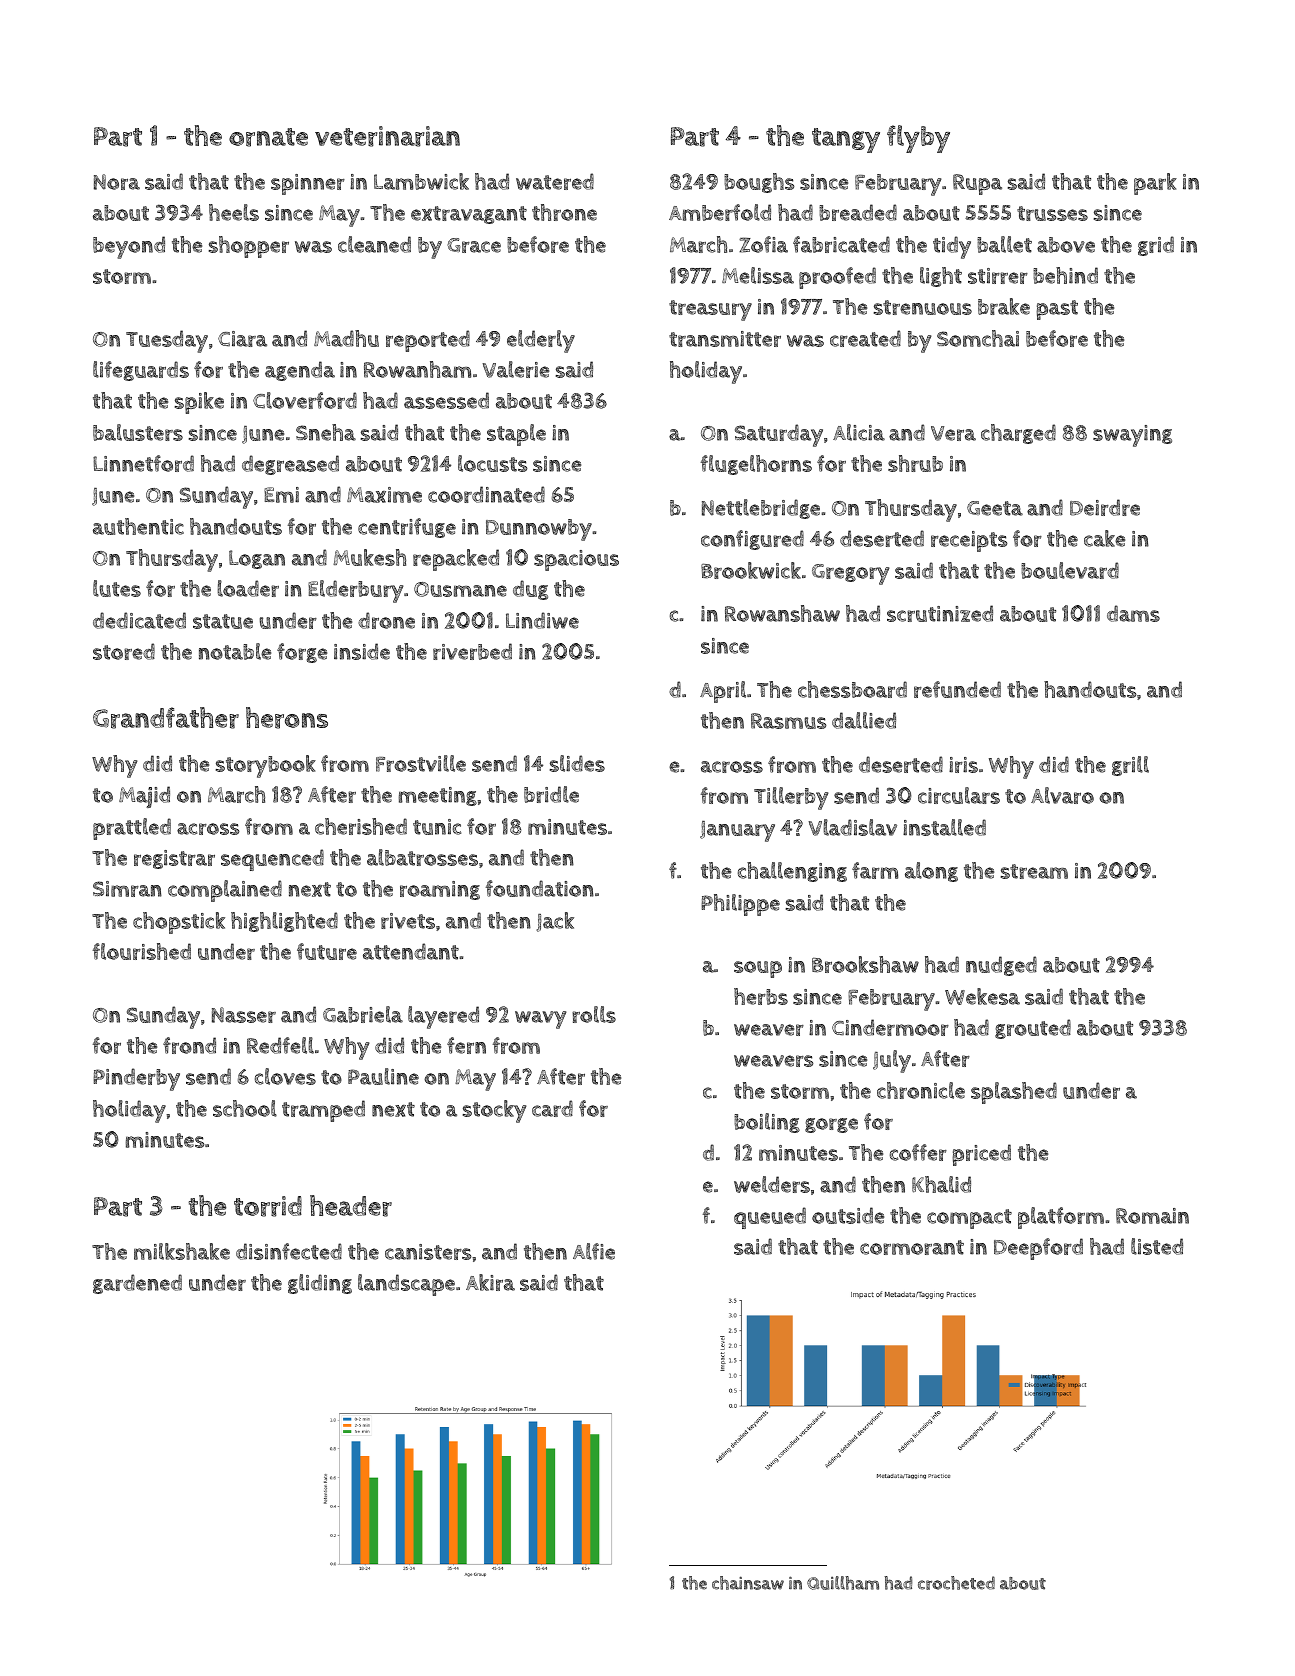  What do you see at coordinates (957, 689) in the screenshot?
I see `refunded` at bounding box center [957, 689].
